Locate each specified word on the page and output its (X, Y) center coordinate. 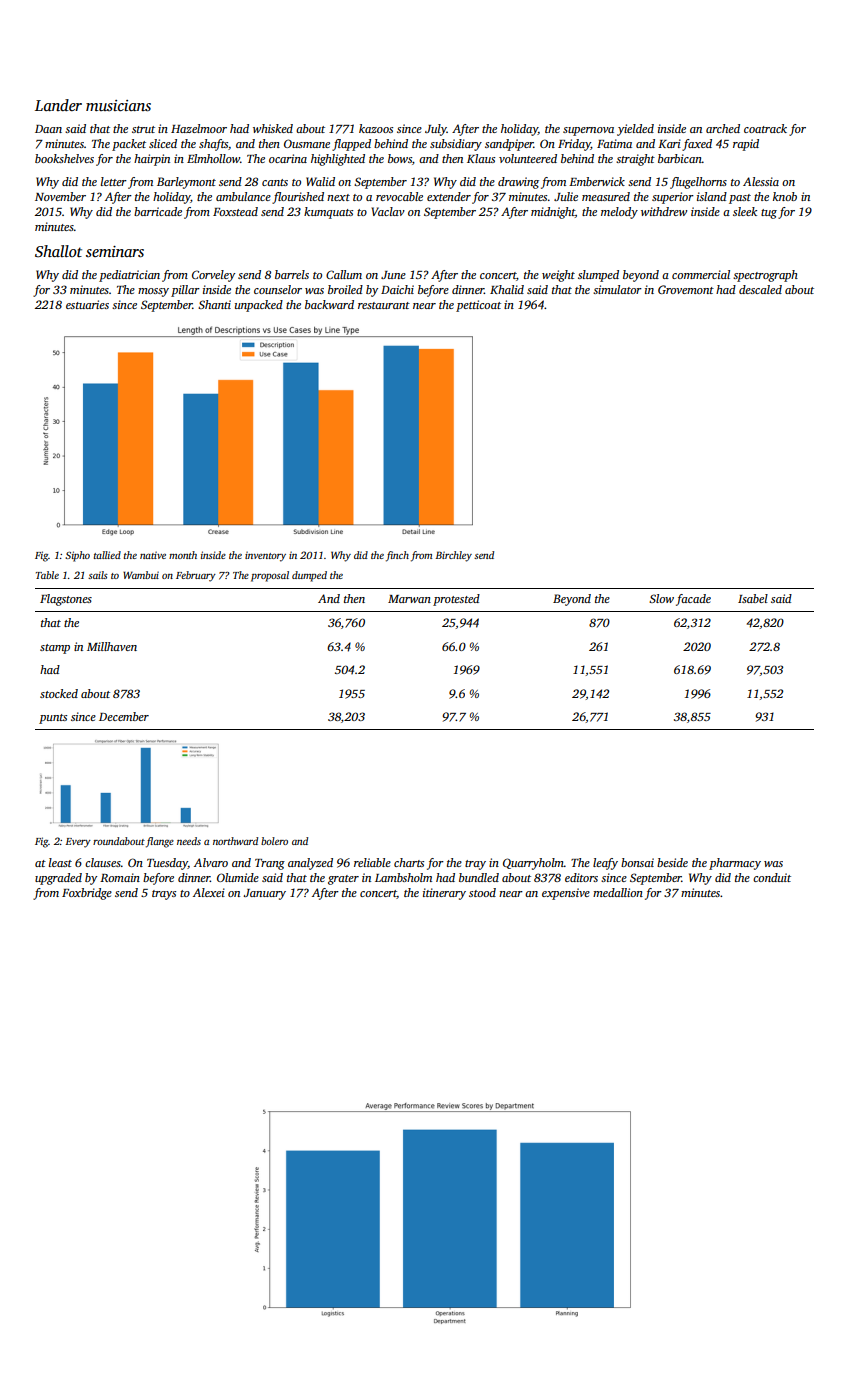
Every (78, 843)
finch (397, 556)
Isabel (753, 598)
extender (449, 196)
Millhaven (112, 646)
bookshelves (64, 158)
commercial (701, 274)
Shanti (214, 304)
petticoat (478, 306)
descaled (760, 289)
